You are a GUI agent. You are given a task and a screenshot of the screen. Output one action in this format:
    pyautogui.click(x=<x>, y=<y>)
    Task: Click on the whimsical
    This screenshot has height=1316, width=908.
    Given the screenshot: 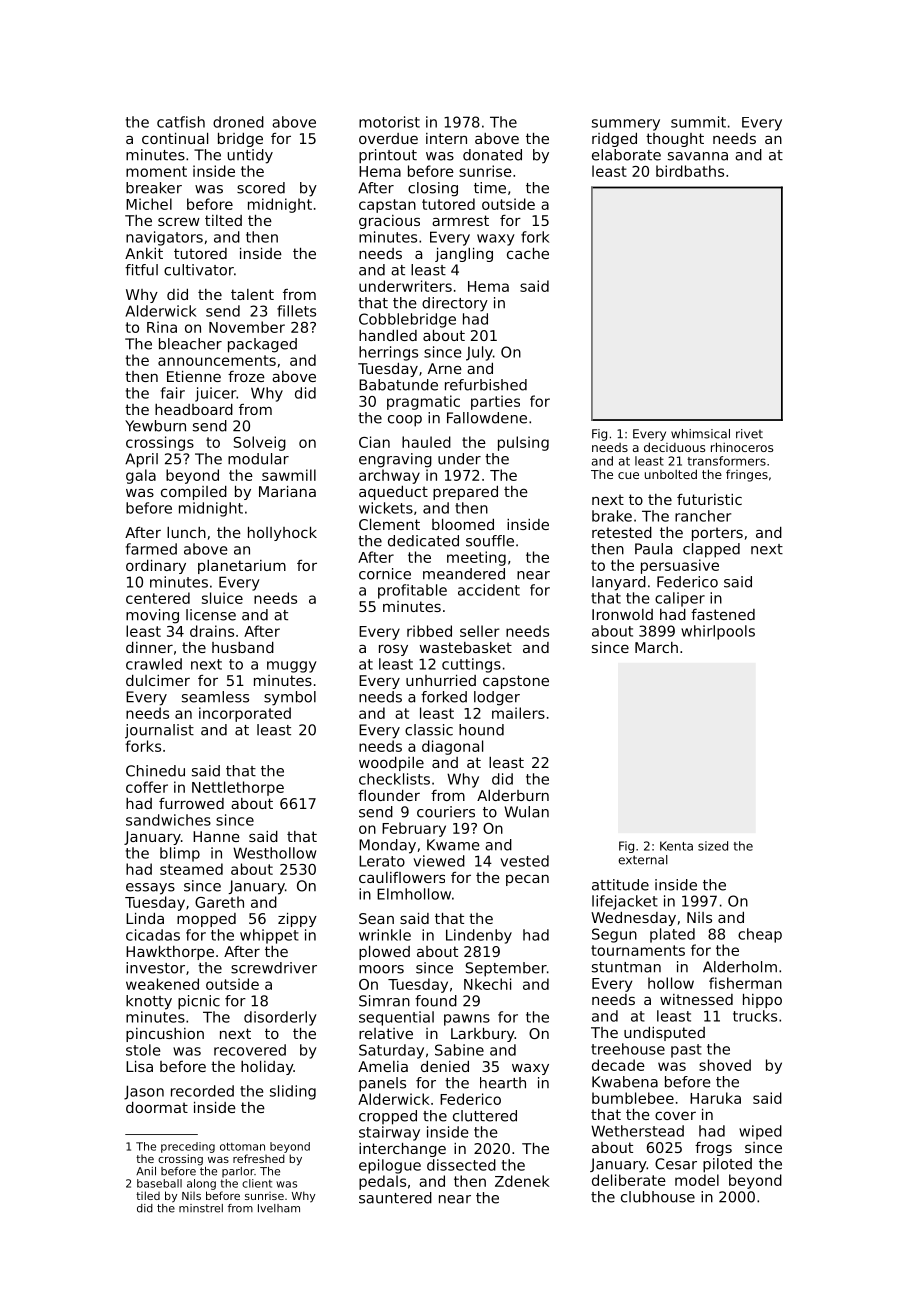 What is the action you would take?
    pyautogui.click(x=700, y=434)
